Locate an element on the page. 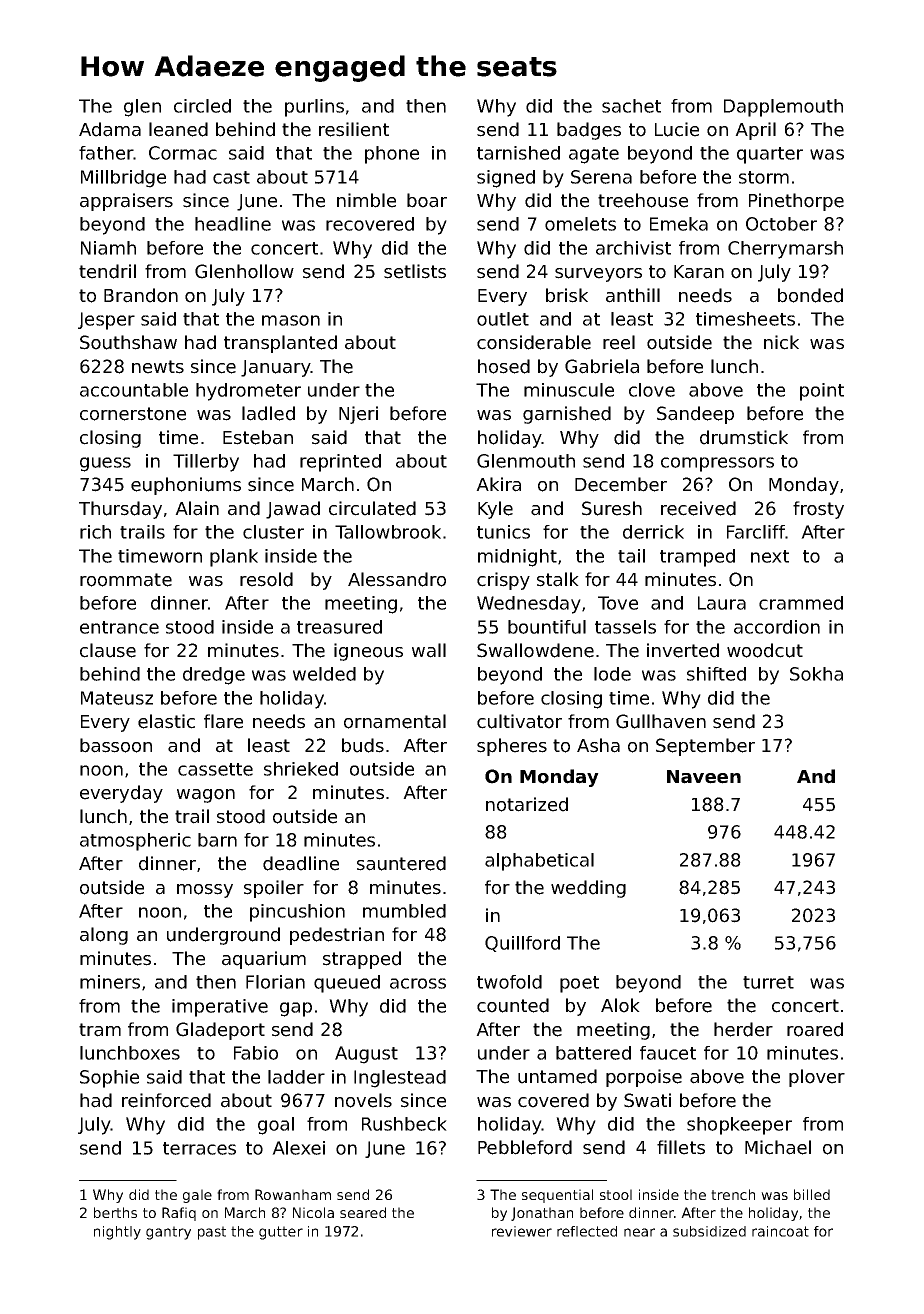 This image has height=1314, width=924. rich is located at coordinates (95, 532).
